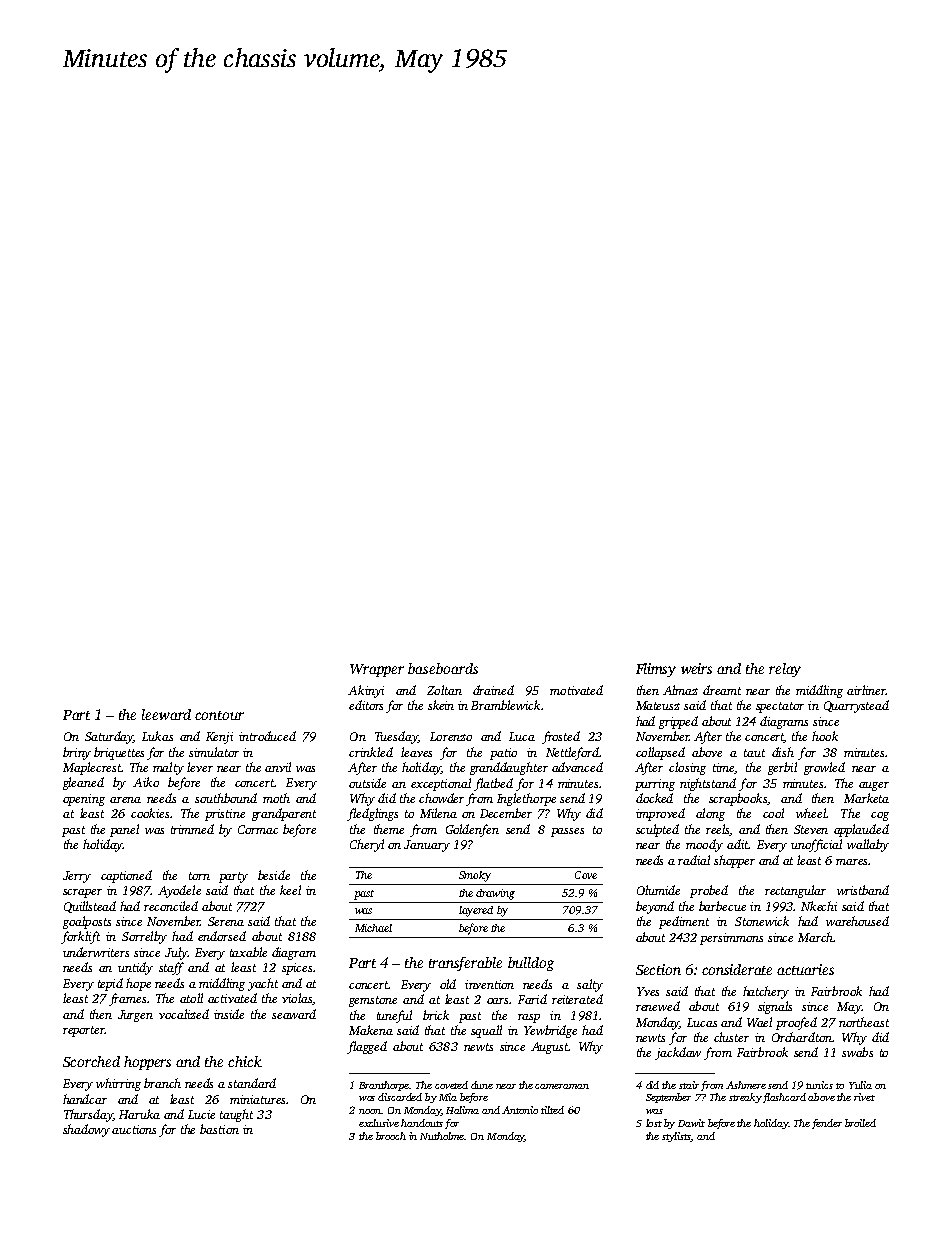  I want to click on briquettes, so click(119, 753).
